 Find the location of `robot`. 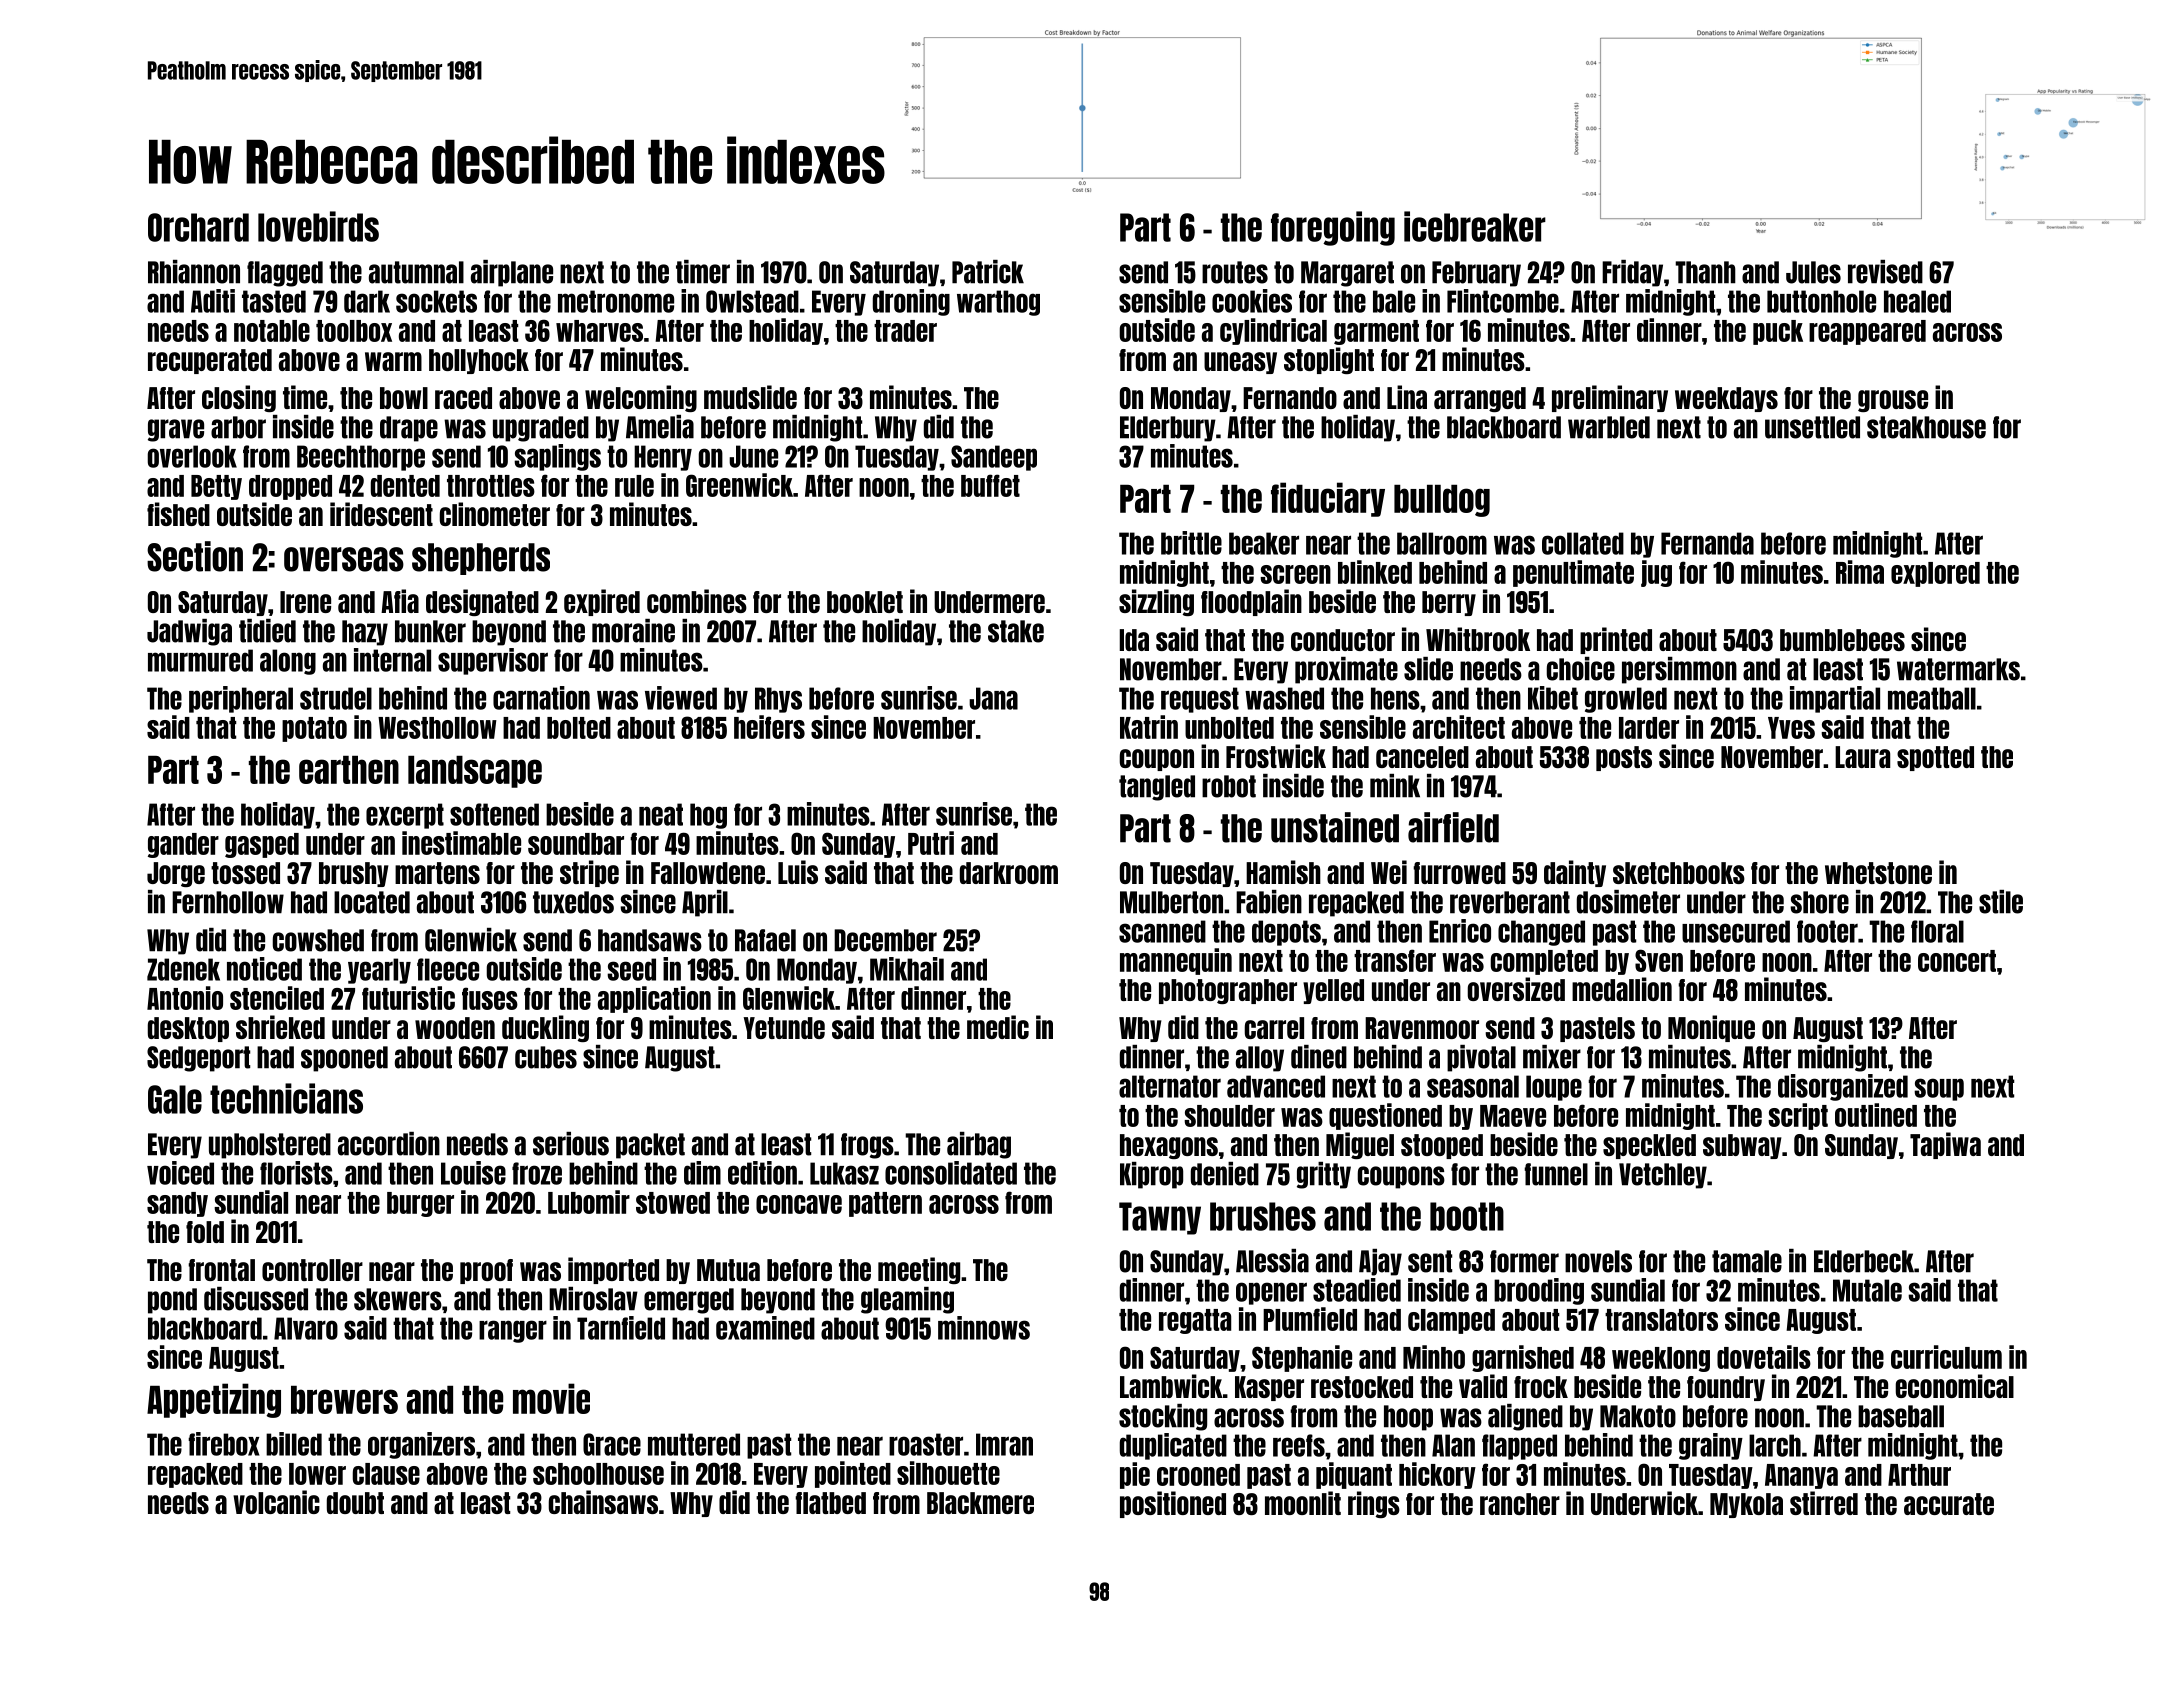

robot is located at coordinates (1229, 786).
